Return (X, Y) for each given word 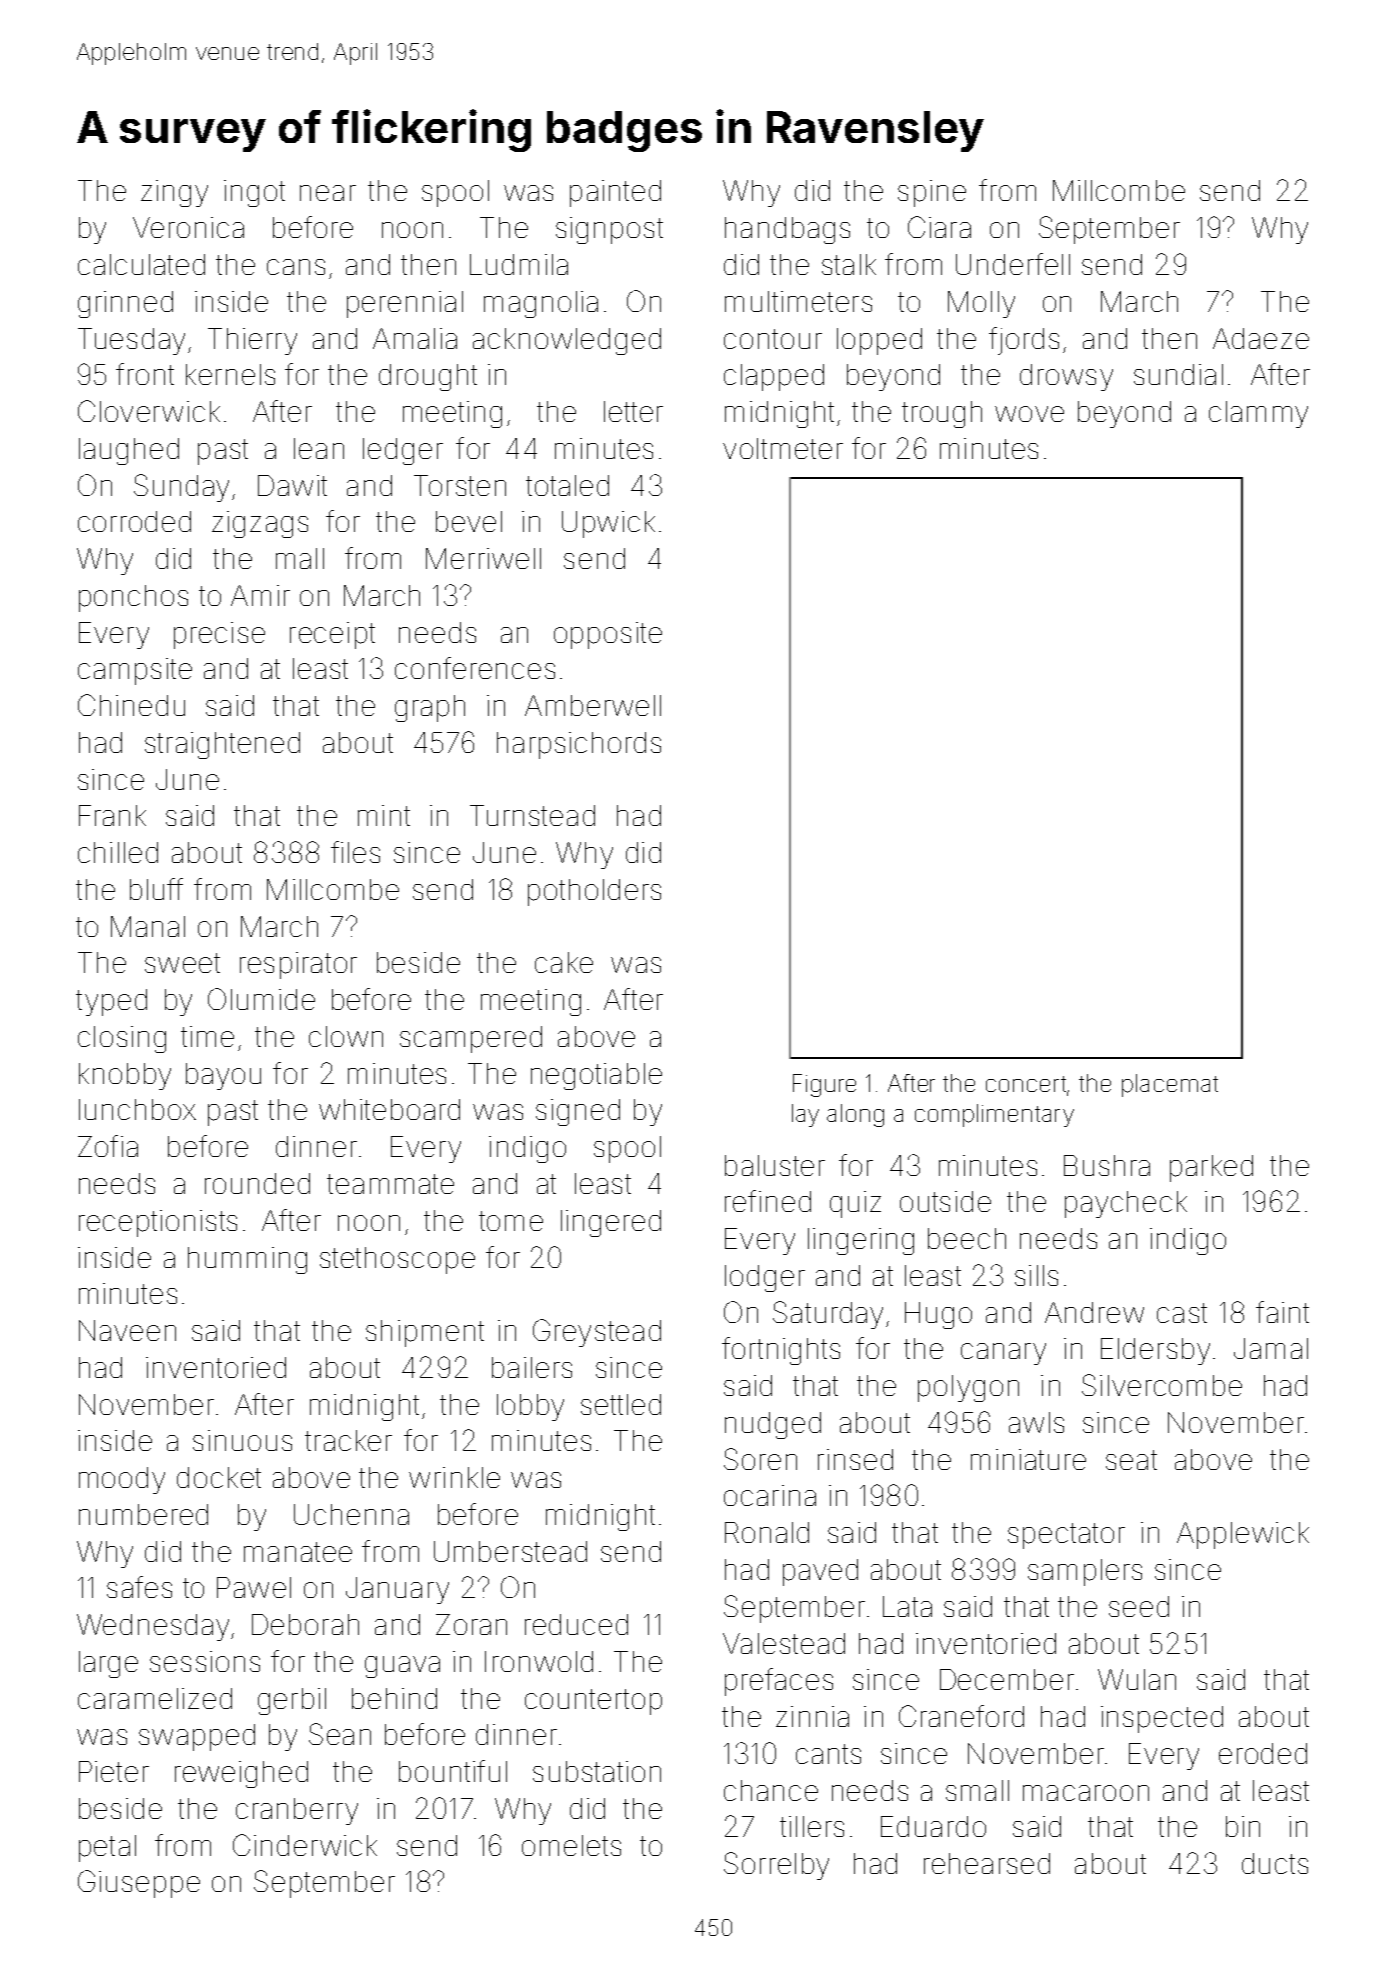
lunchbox (137, 1109)
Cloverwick (149, 411)
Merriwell (483, 558)
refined (768, 1201)
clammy (1258, 414)
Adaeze (1261, 338)
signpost (609, 230)
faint (1282, 1312)
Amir (260, 595)
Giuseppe (139, 1884)
